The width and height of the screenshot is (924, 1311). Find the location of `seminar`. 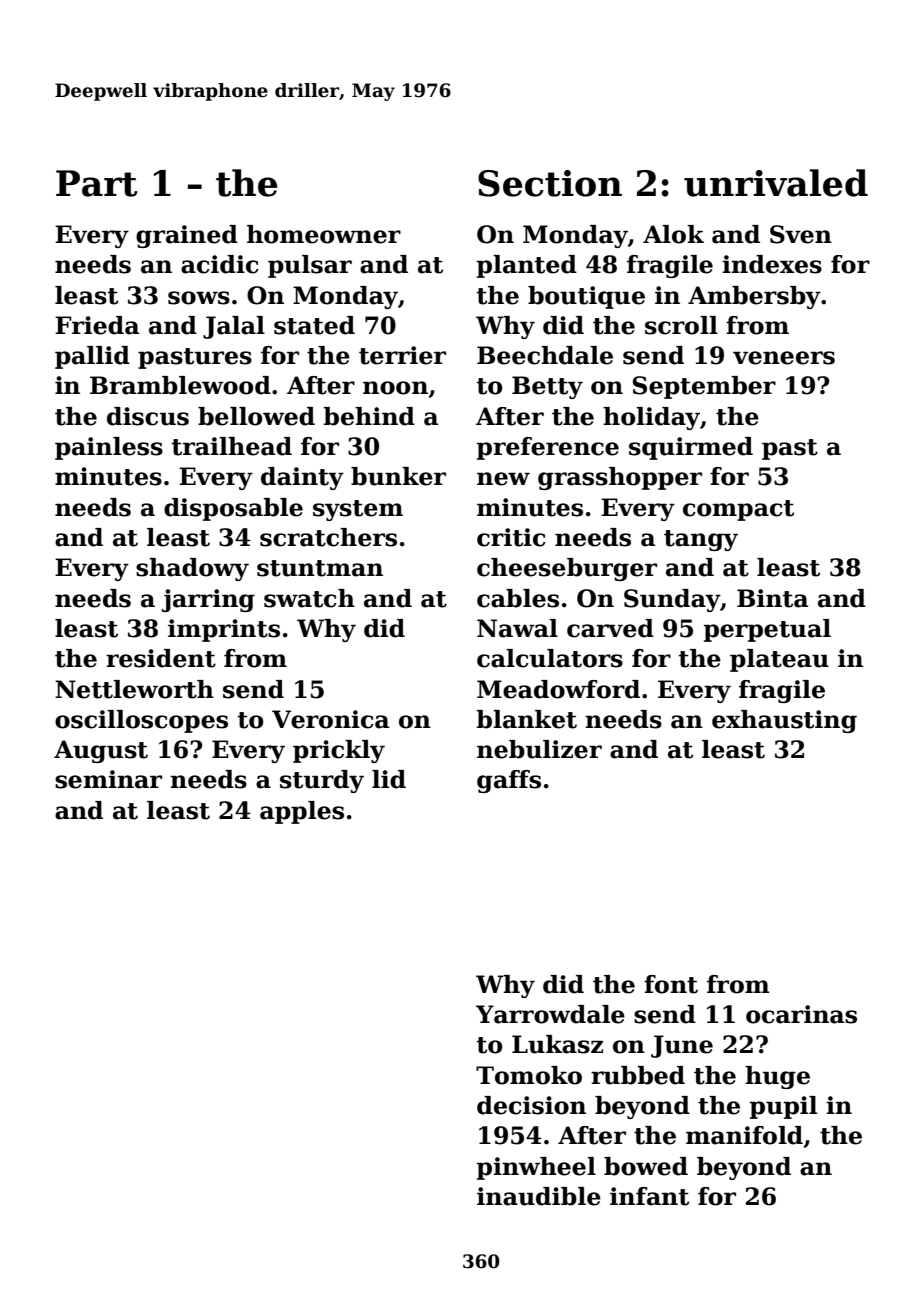

seminar is located at coordinates (108, 779).
